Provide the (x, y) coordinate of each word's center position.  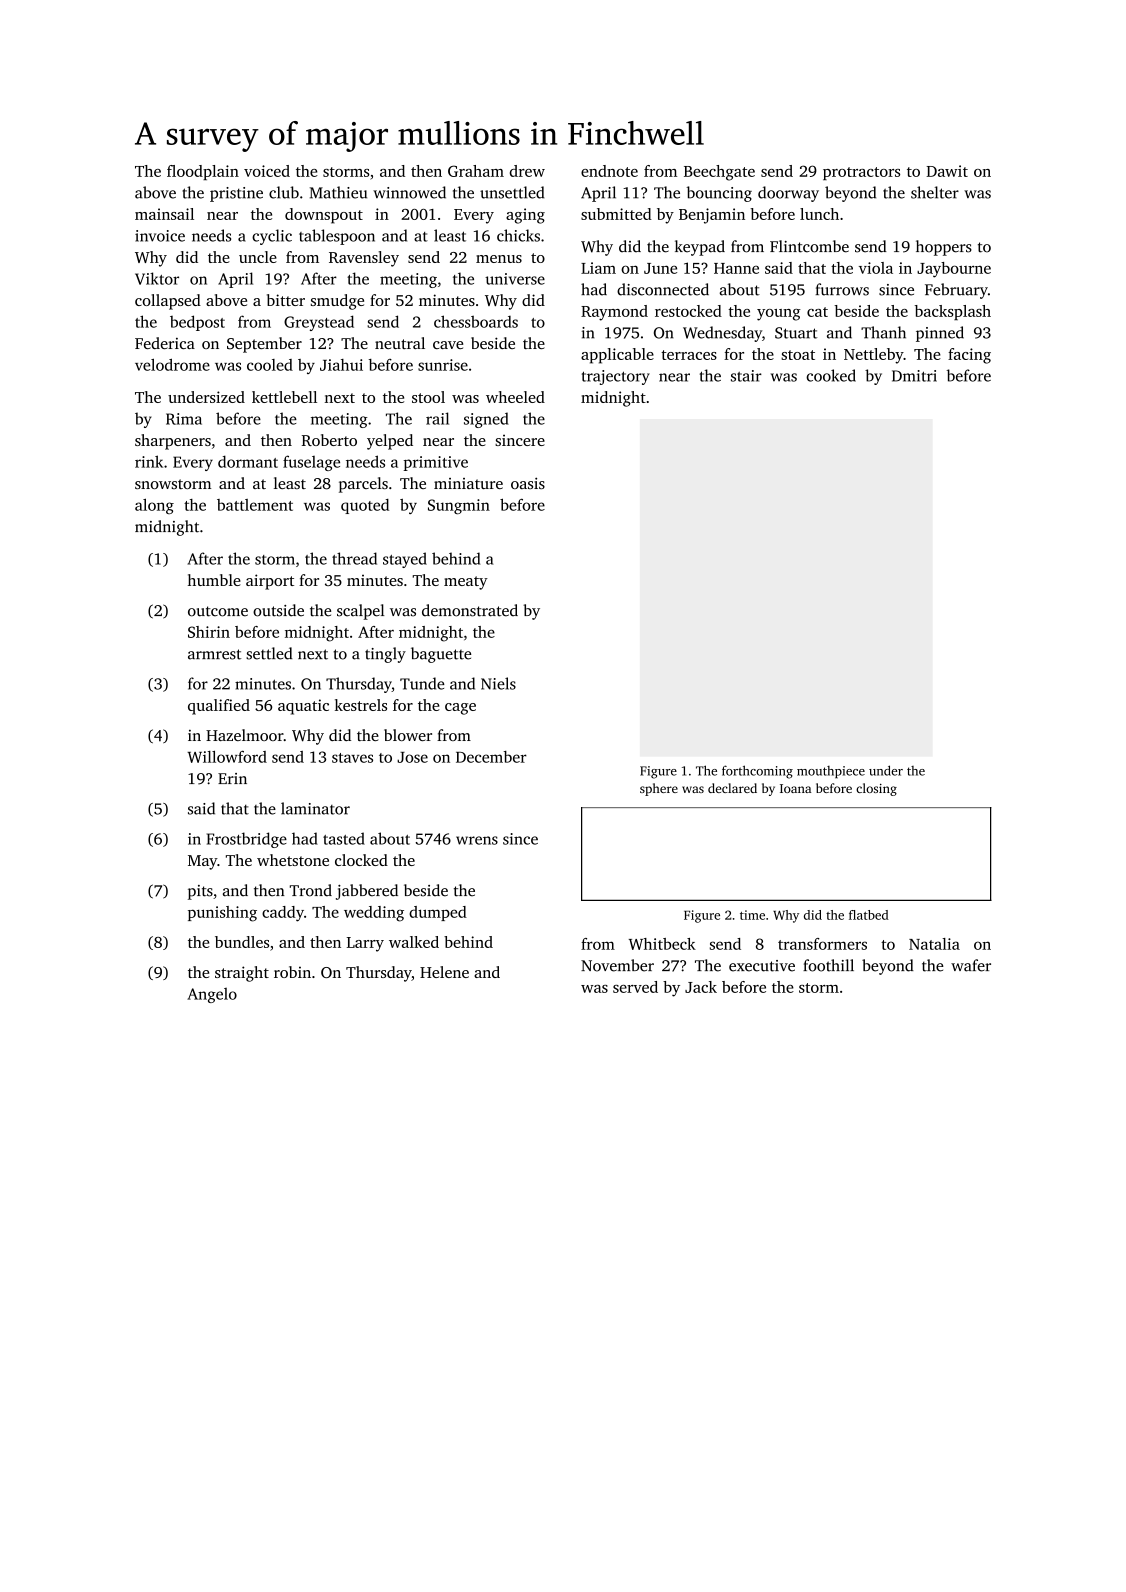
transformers (822, 944)
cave (448, 345)
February (956, 291)
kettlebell (284, 397)
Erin (232, 778)
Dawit (947, 171)
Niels (498, 683)
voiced (267, 171)
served (635, 987)
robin (292, 972)
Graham (476, 171)
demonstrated (470, 610)
